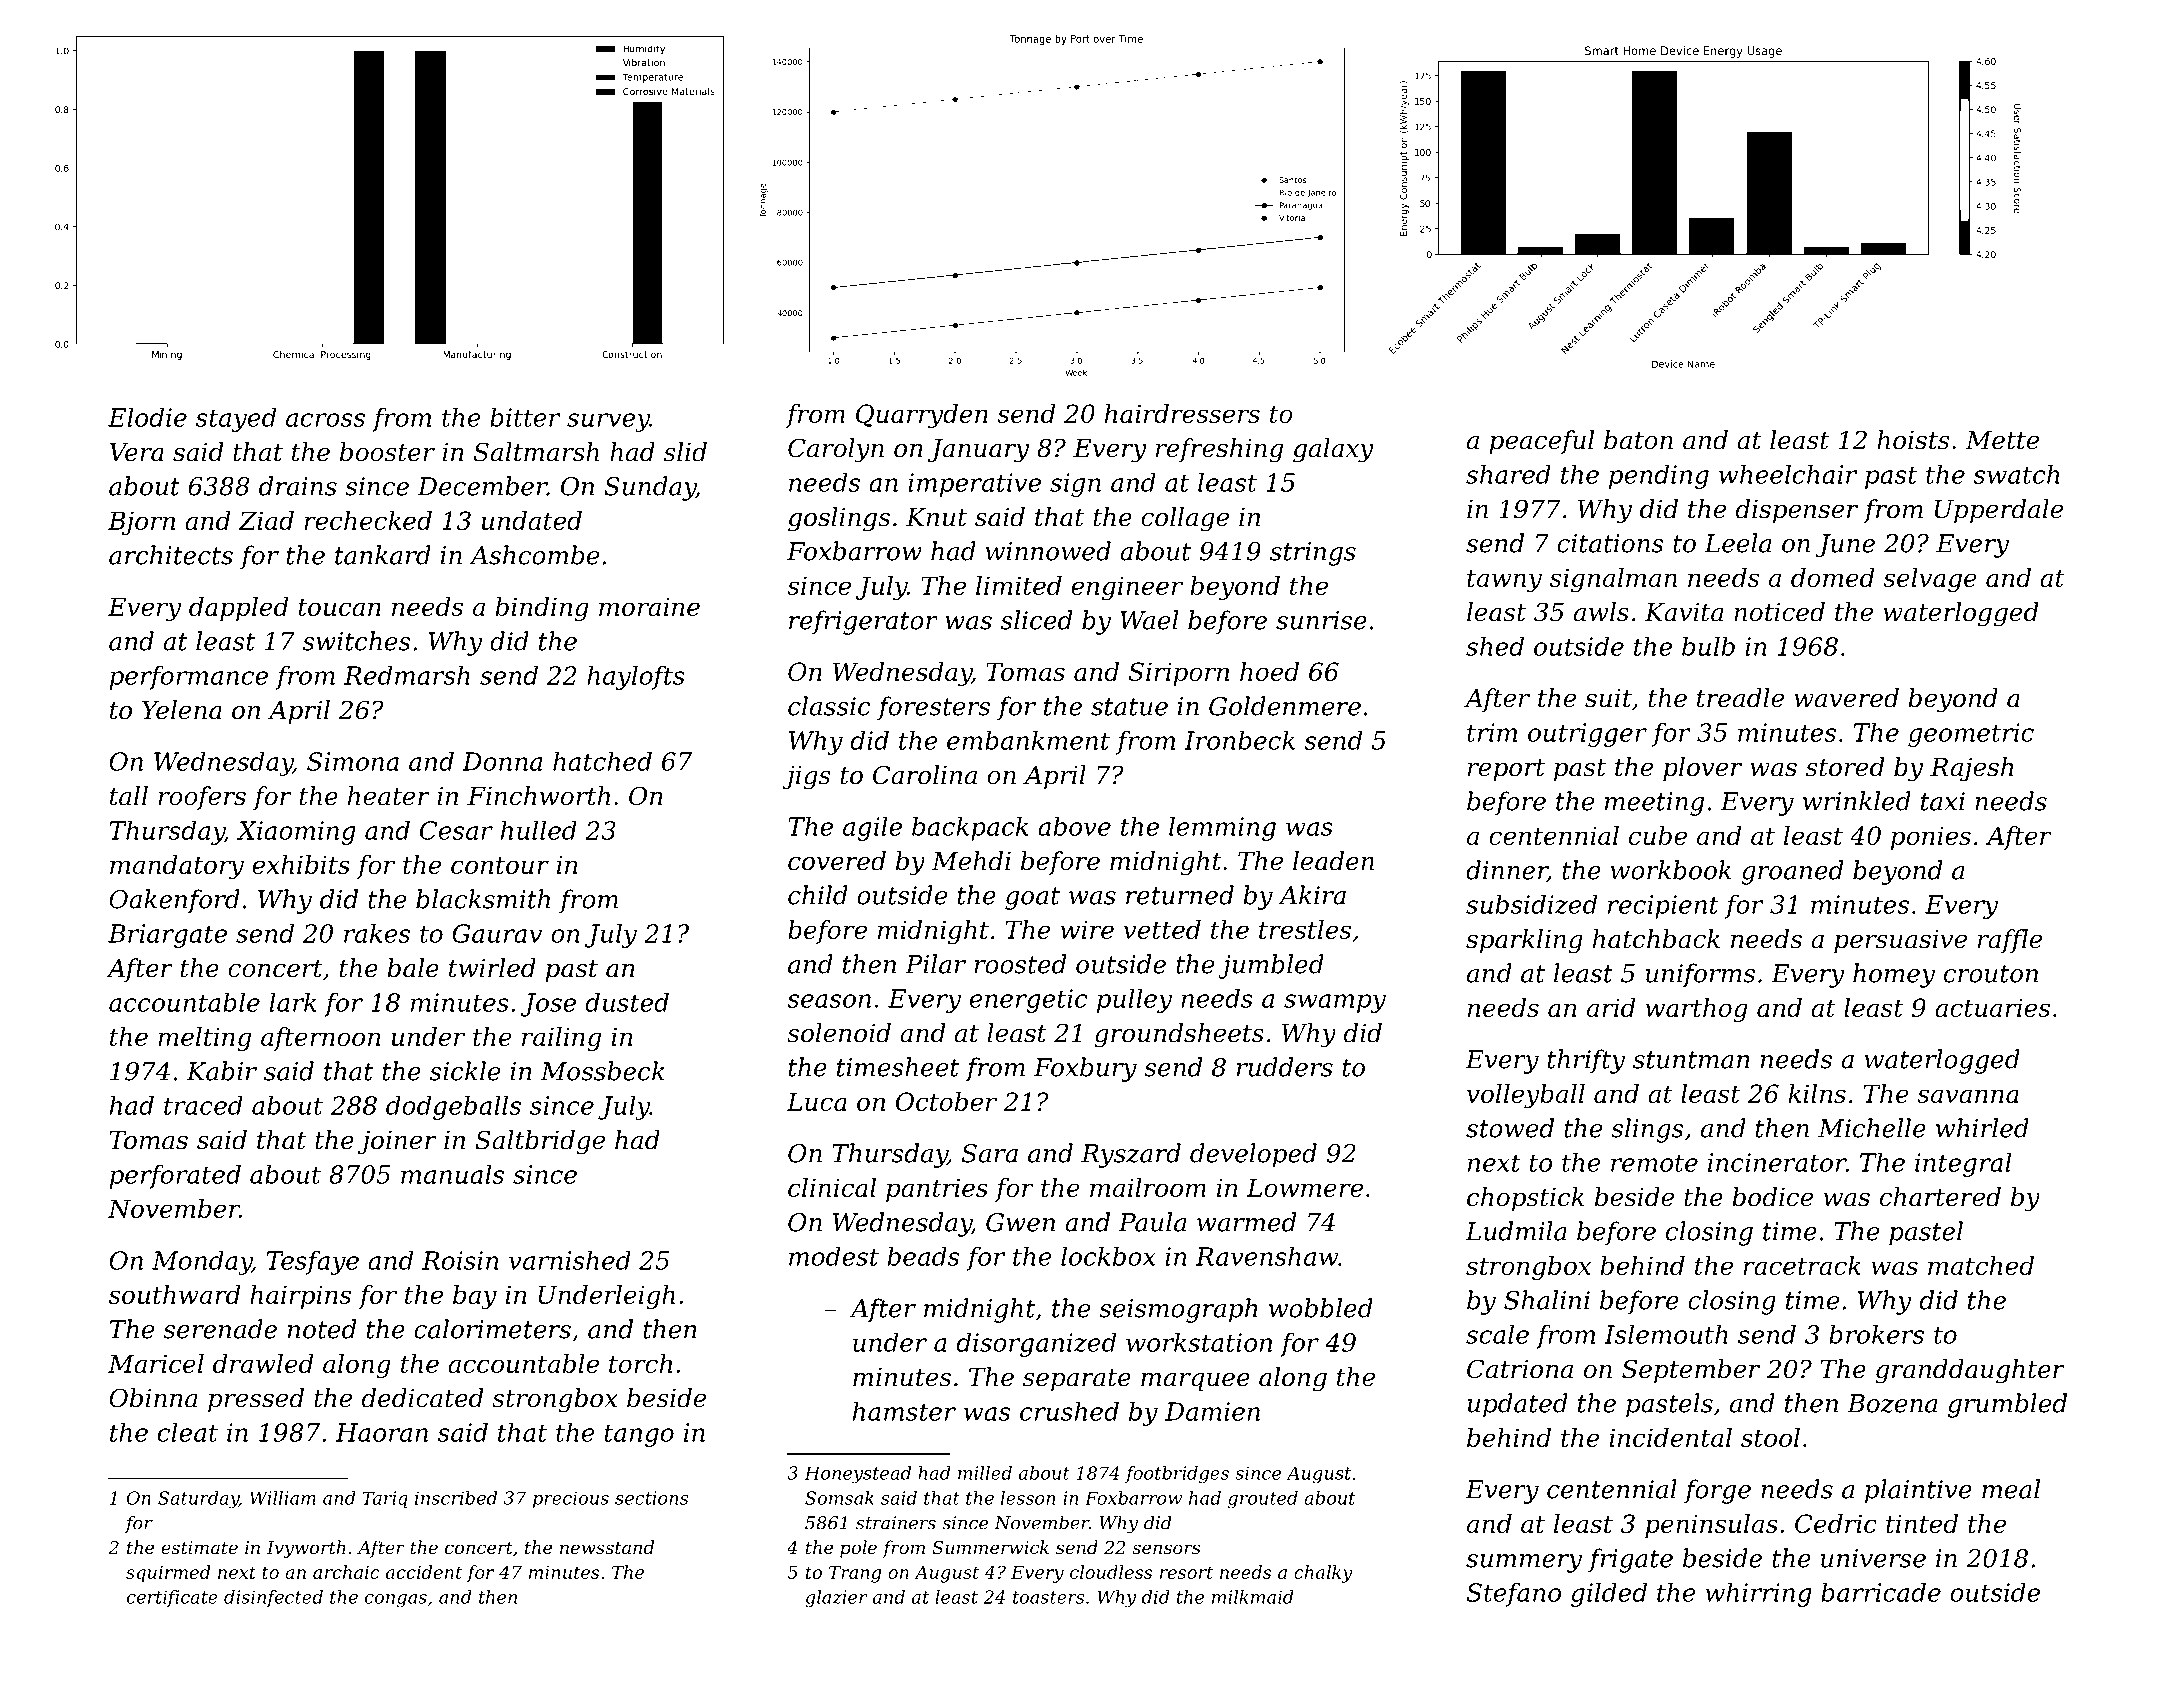 The height and width of the screenshot is (1683, 2178). Describe the element at coordinates (2007, 1405) in the screenshot. I see `grumbled` at that location.
